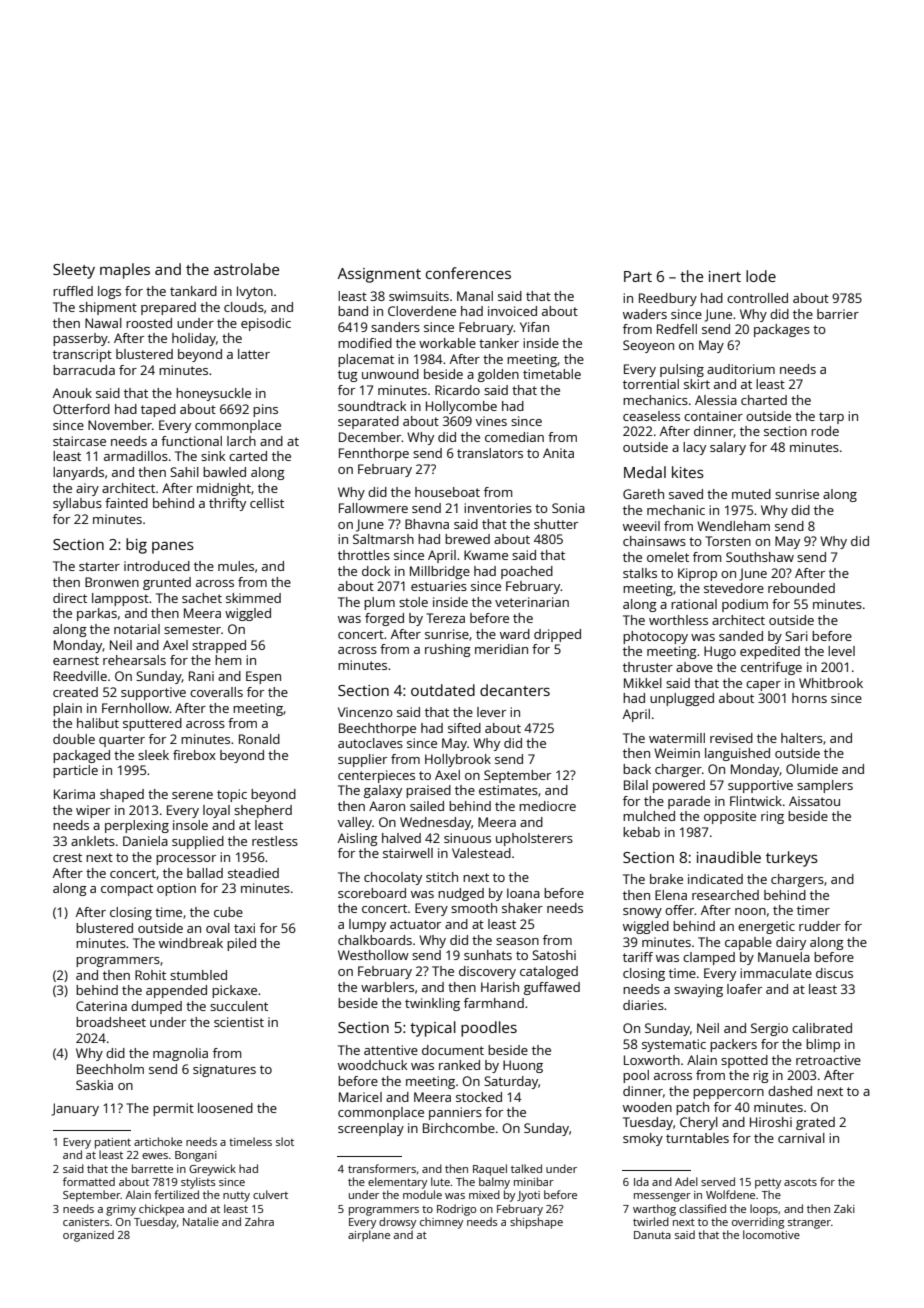  I want to click on shipshape, so click(536, 1223).
